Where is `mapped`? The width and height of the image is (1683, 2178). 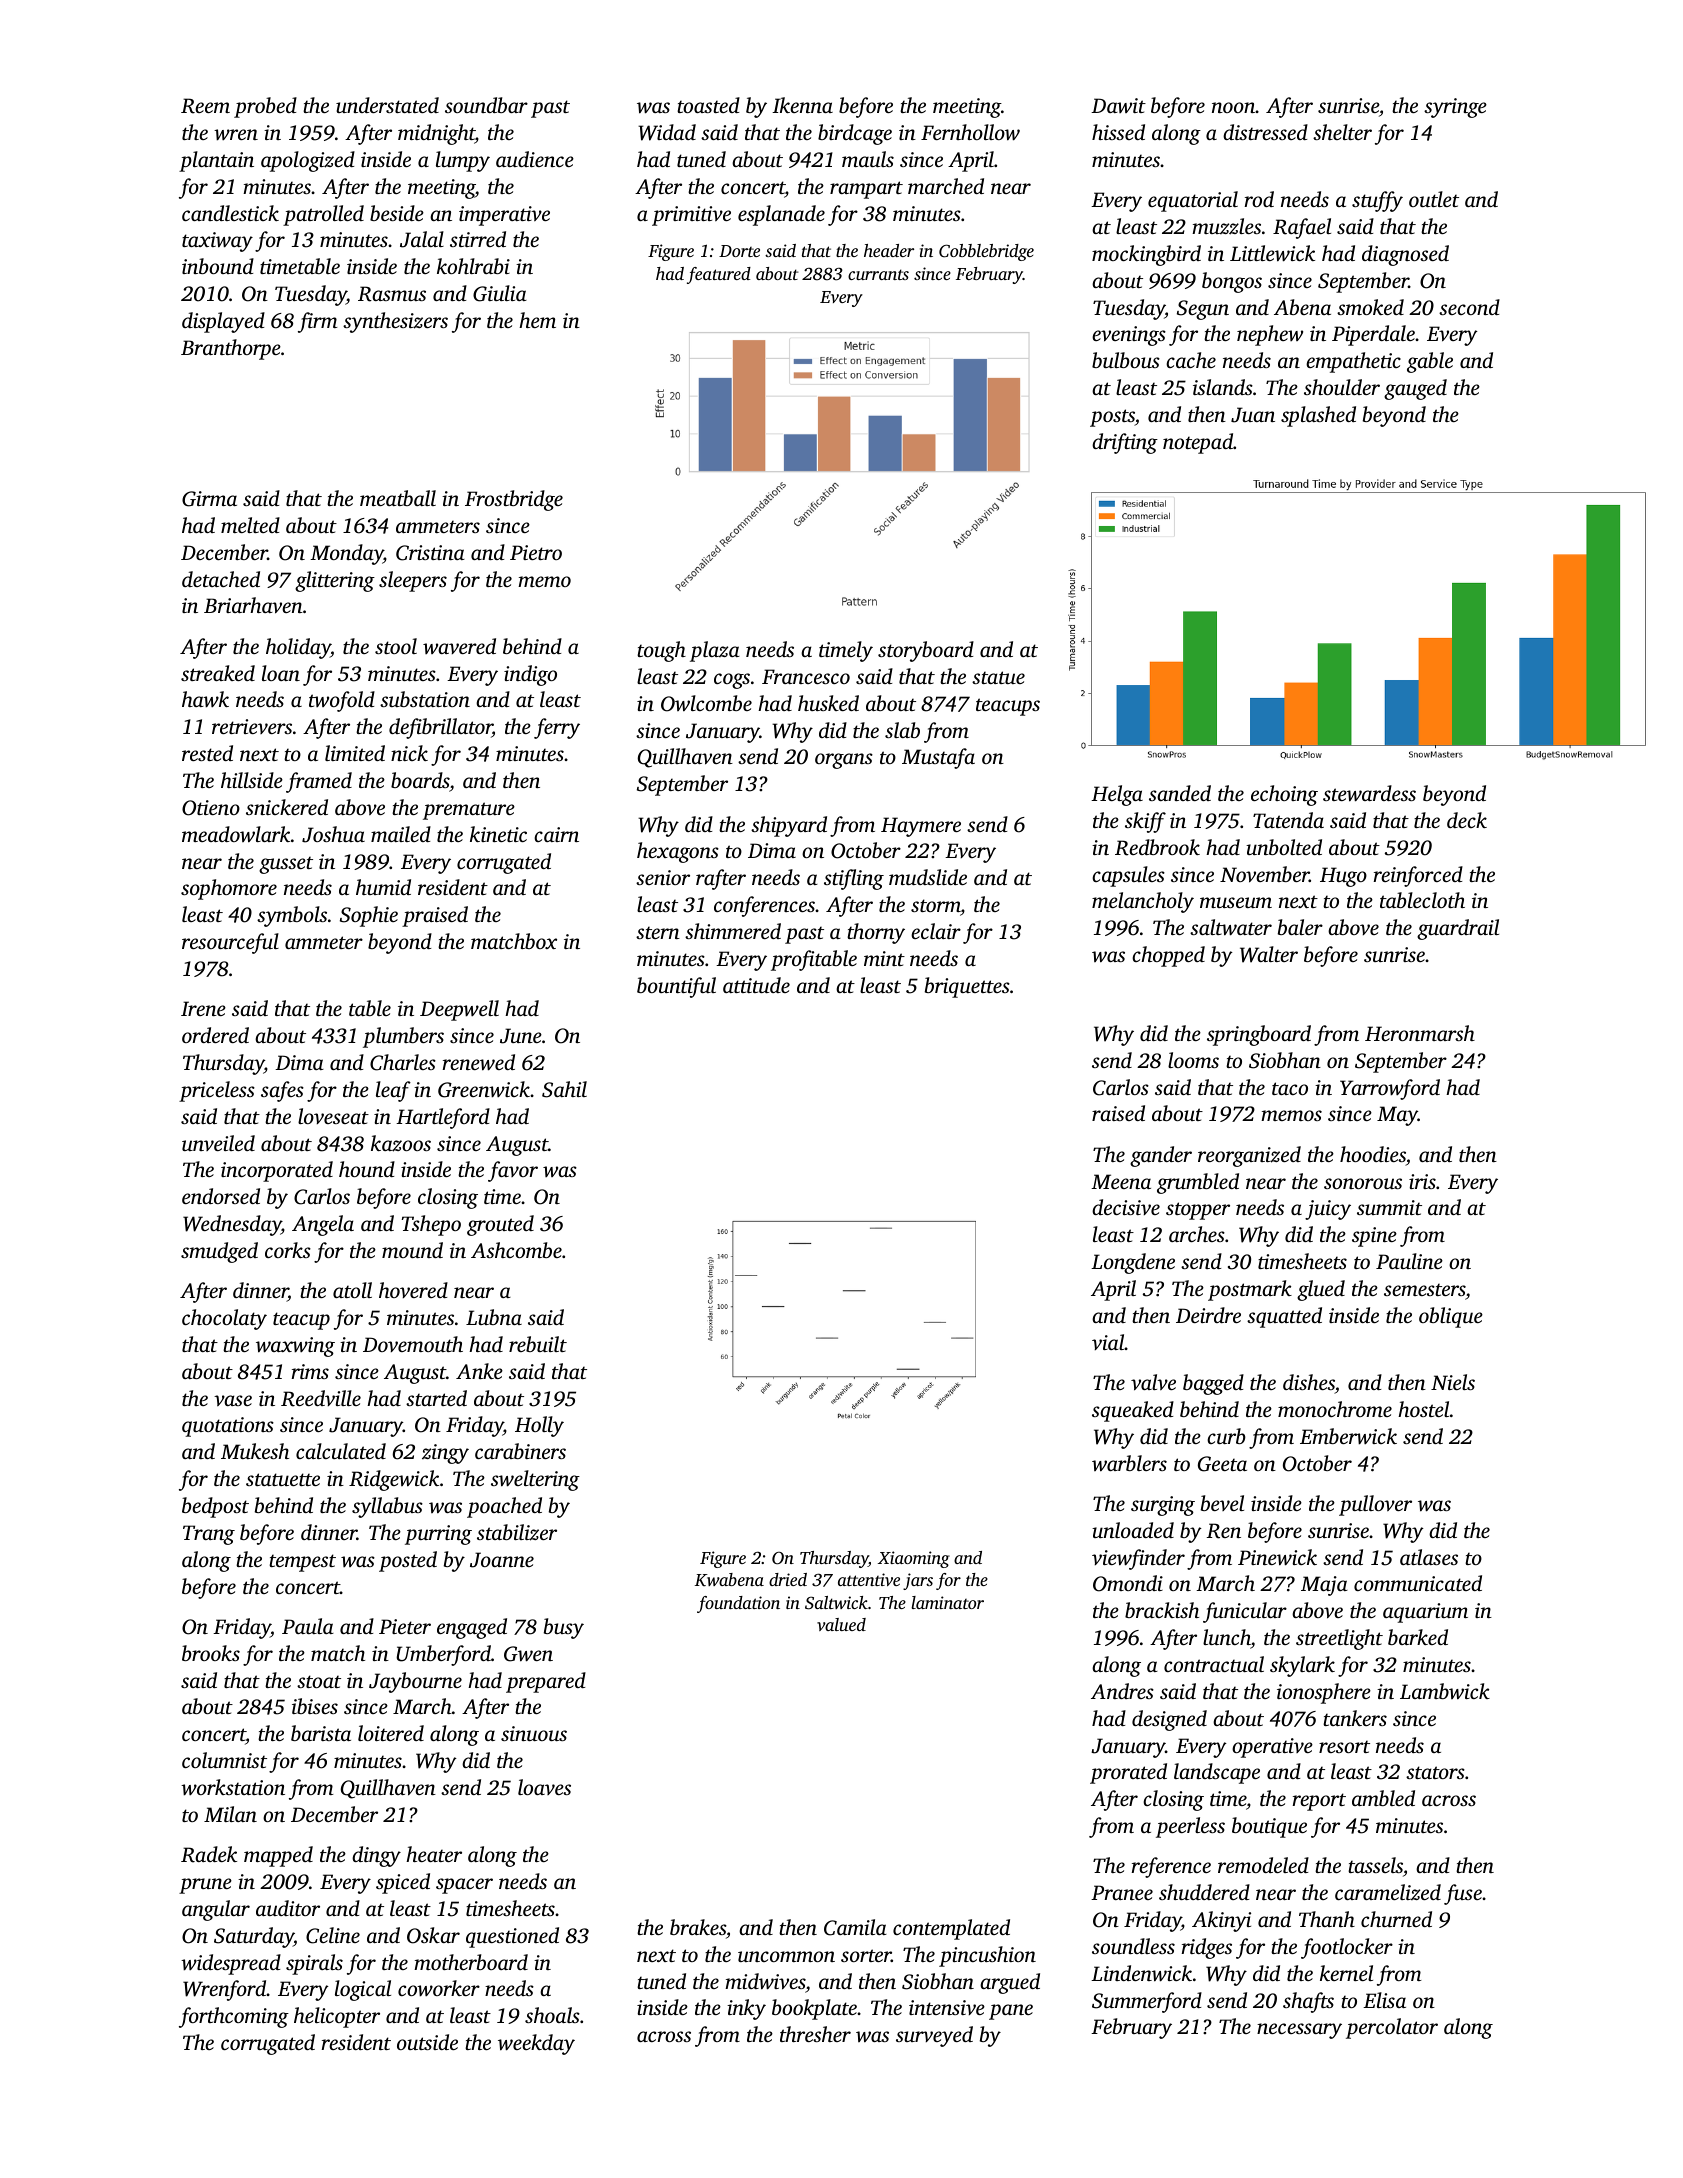 mapped is located at coordinates (278, 1856).
